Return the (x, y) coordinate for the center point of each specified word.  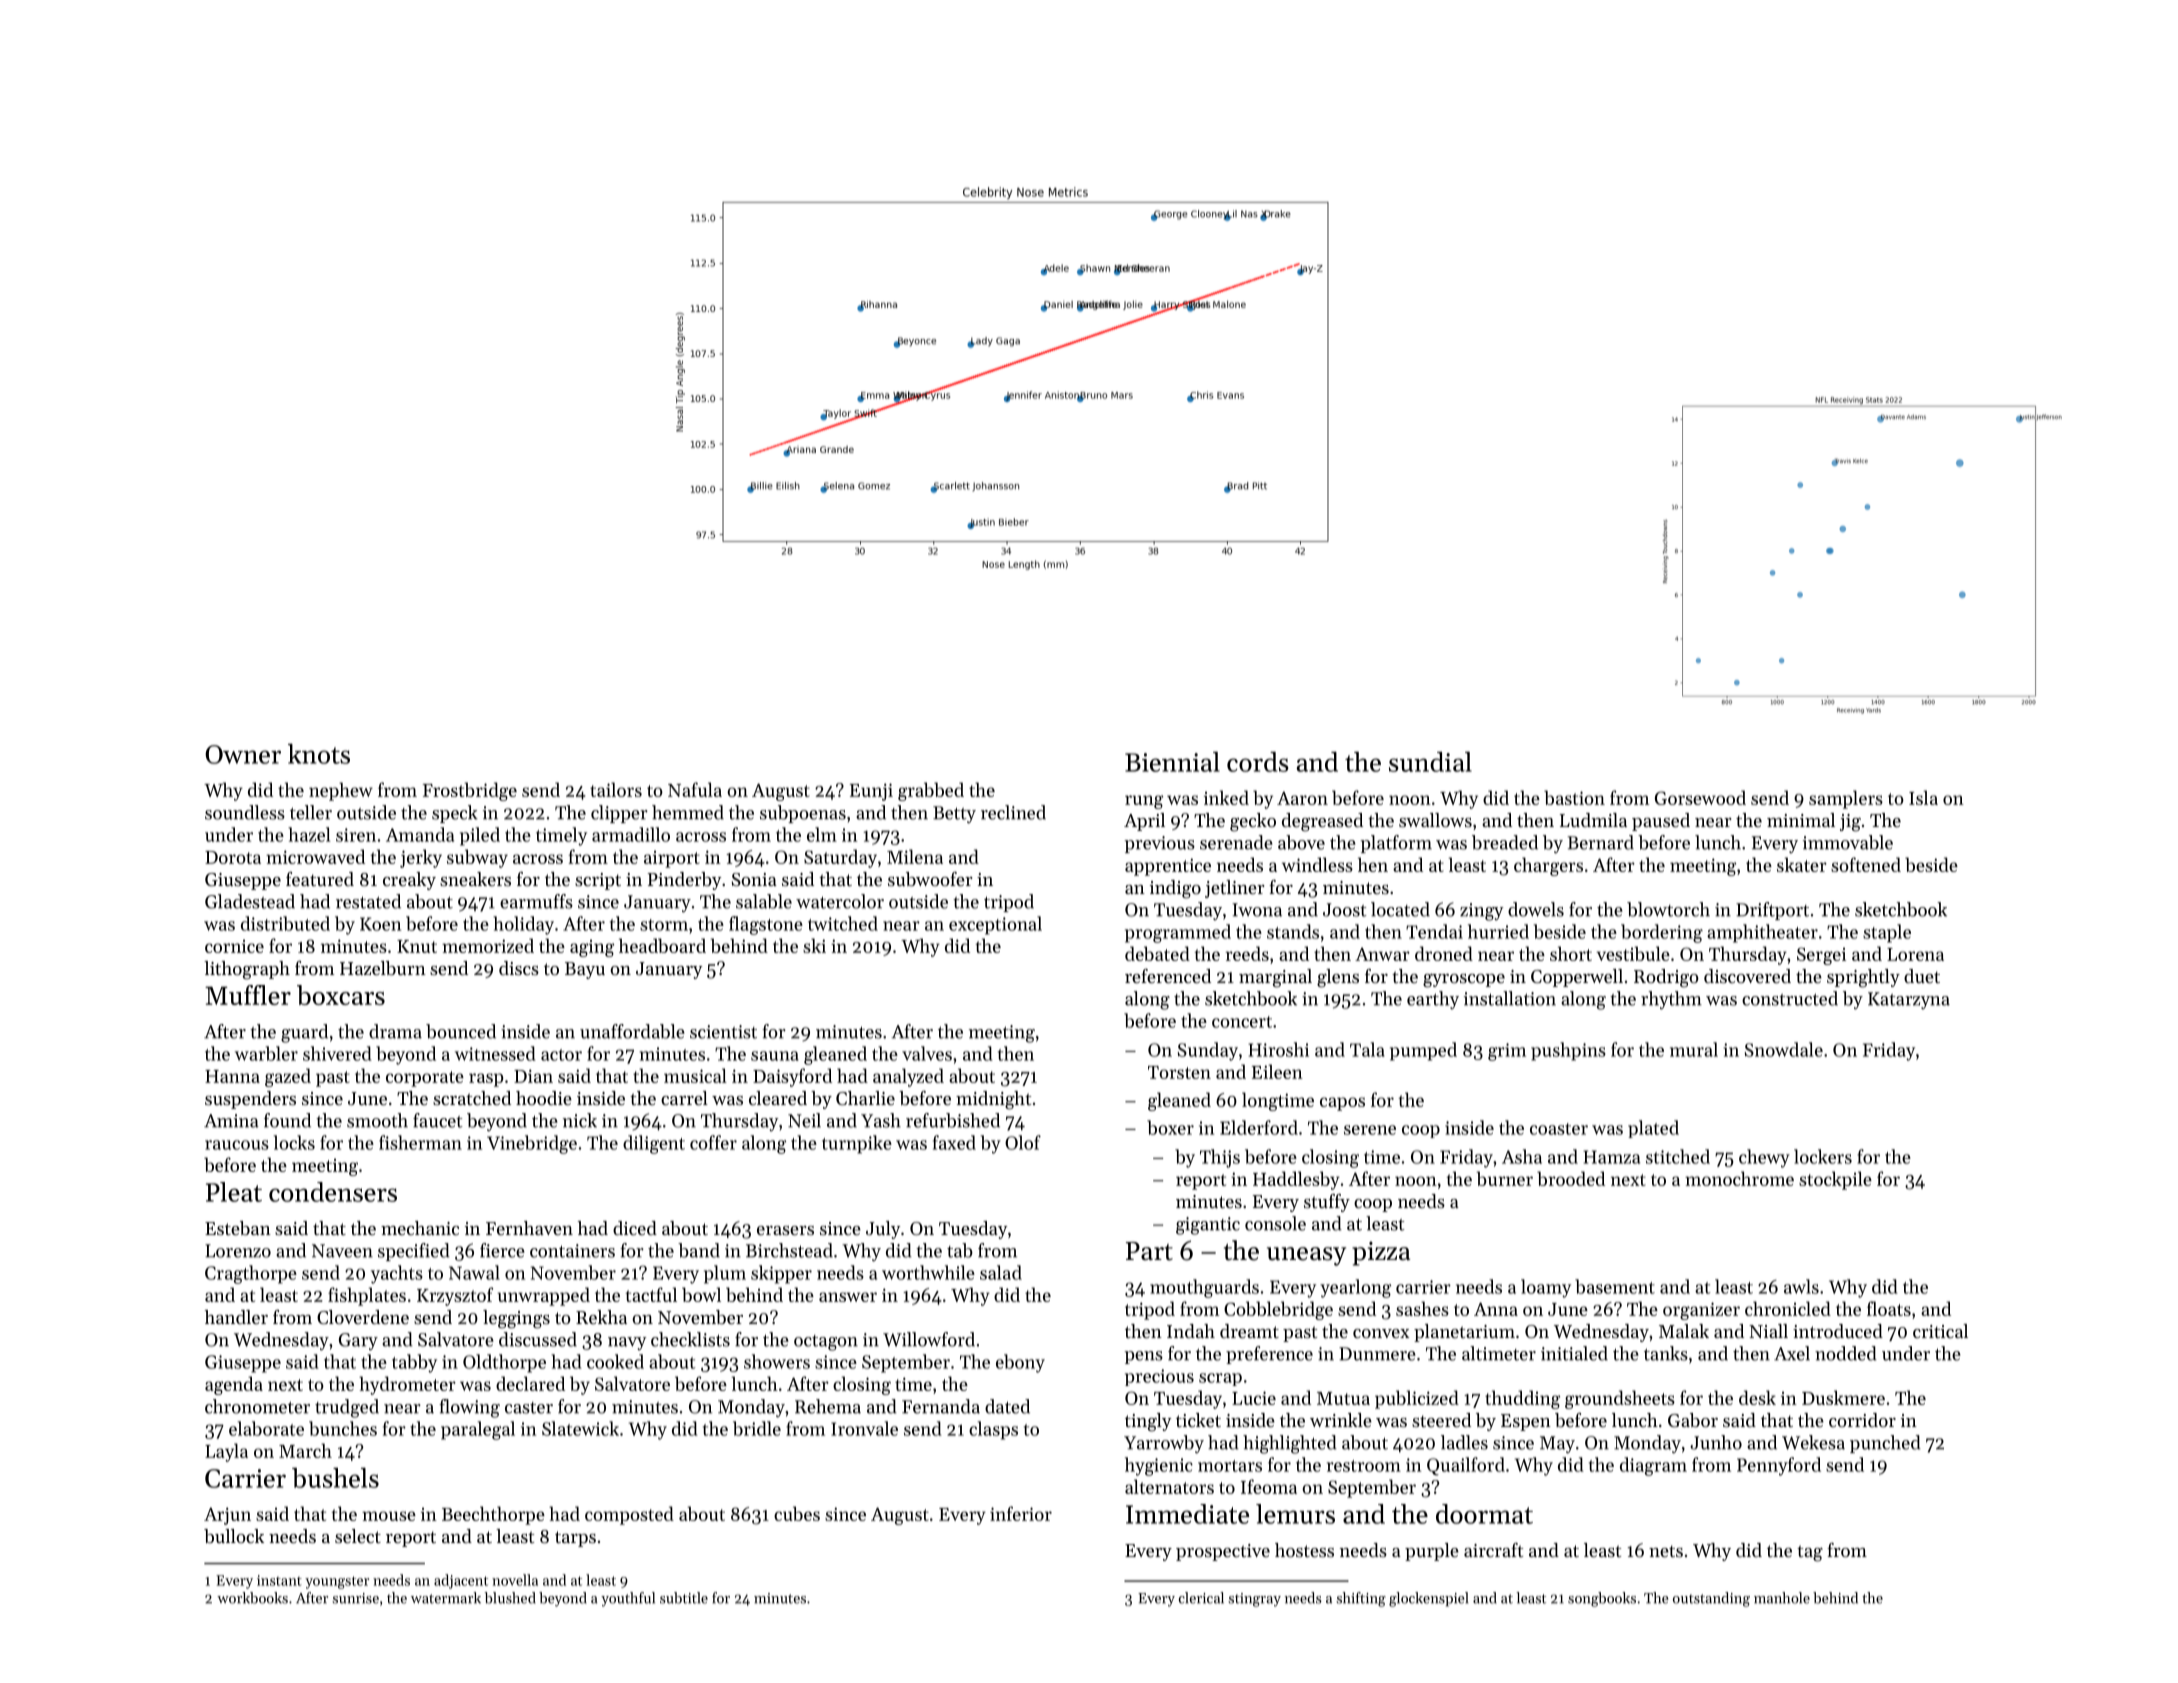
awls (1801, 1286)
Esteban (238, 1228)
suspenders (250, 1100)
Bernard (1601, 842)
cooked (615, 1361)
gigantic (1208, 1226)
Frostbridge (470, 791)
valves (927, 1053)
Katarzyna (1909, 1000)
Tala (1367, 1049)
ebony (1020, 1363)
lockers (1823, 1156)
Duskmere (1843, 1397)
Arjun (227, 1516)
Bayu (585, 970)
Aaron (1302, 798)
